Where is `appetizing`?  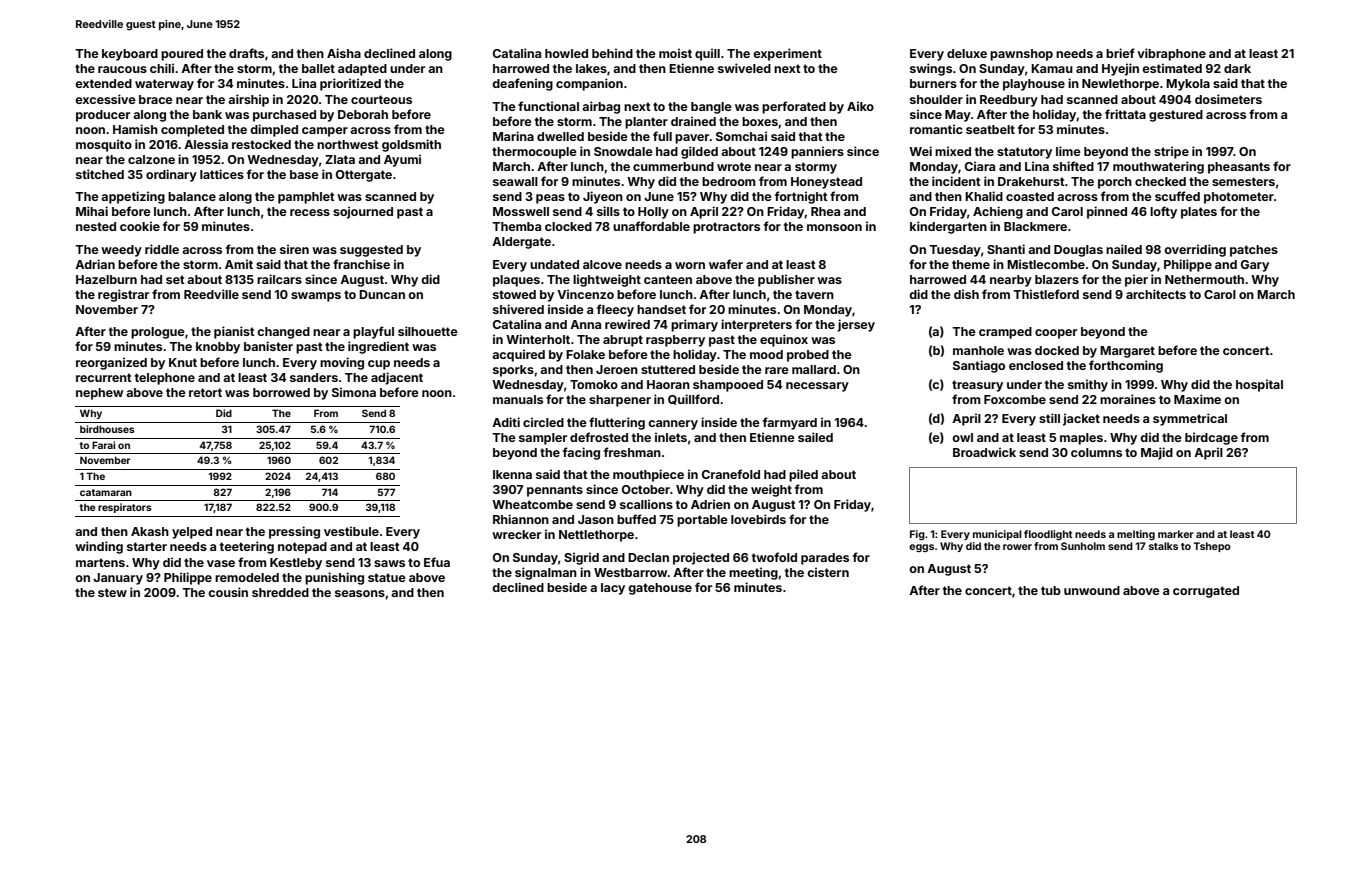
appetizing is located at coordinates (133, 197).
